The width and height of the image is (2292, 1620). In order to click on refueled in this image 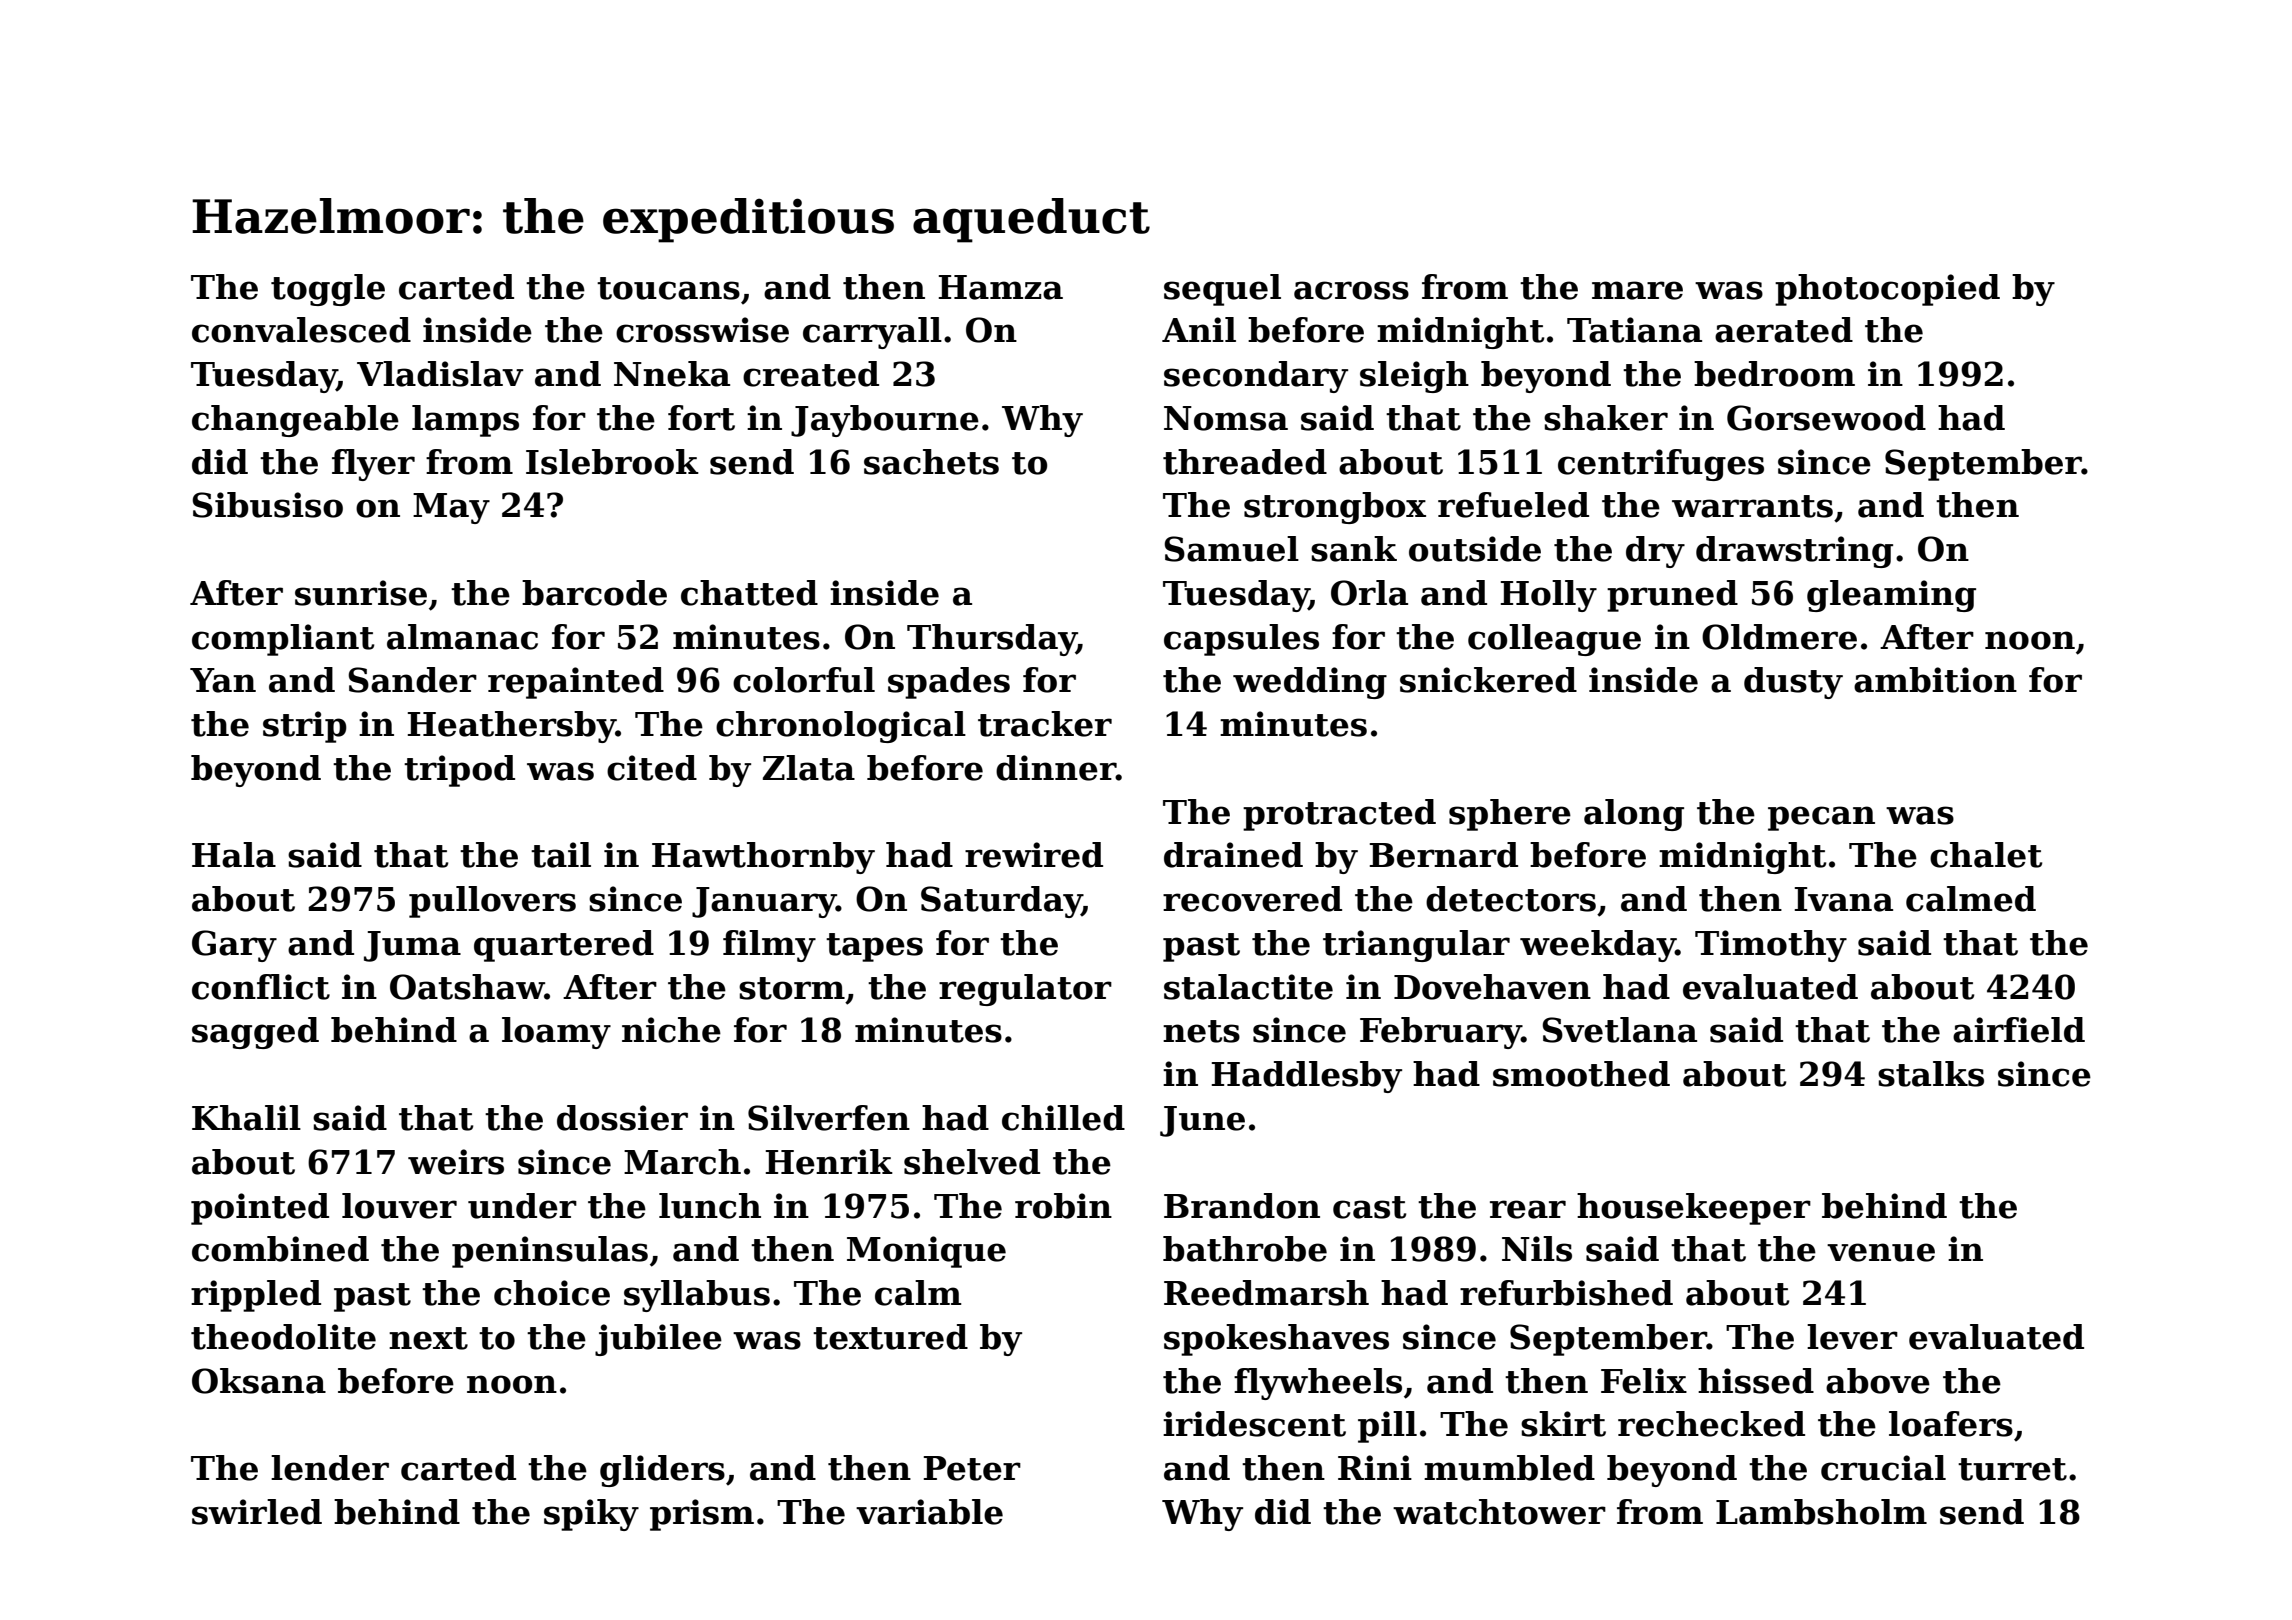, I will do `click(1513, 505)`.
